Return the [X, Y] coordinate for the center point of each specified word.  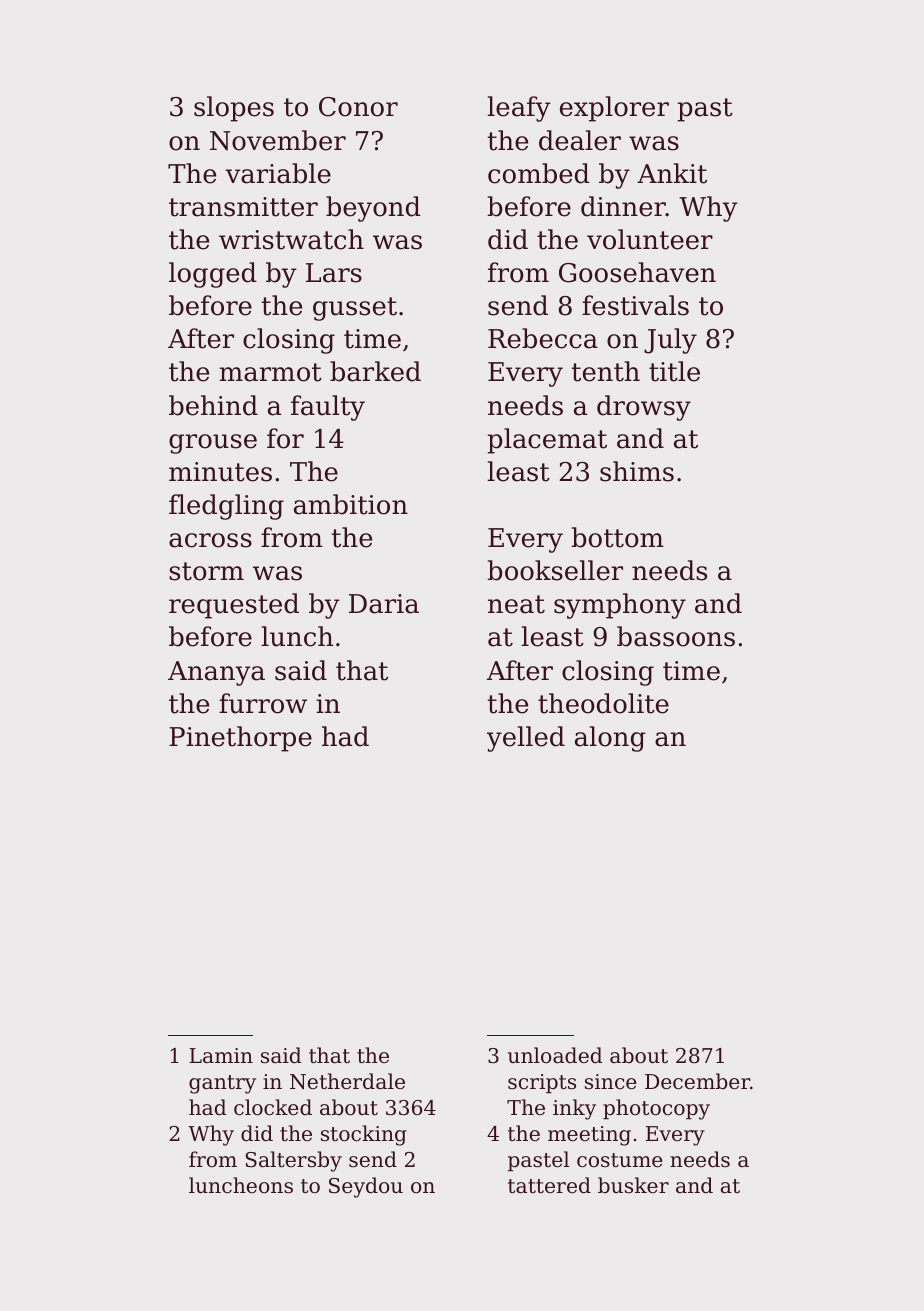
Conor [358, 107]
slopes [234, 109]
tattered [549, 1185]
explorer [614, 109]
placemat [547, 441]
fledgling [226, 507]
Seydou [366, 1187]
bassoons [676, 636]
